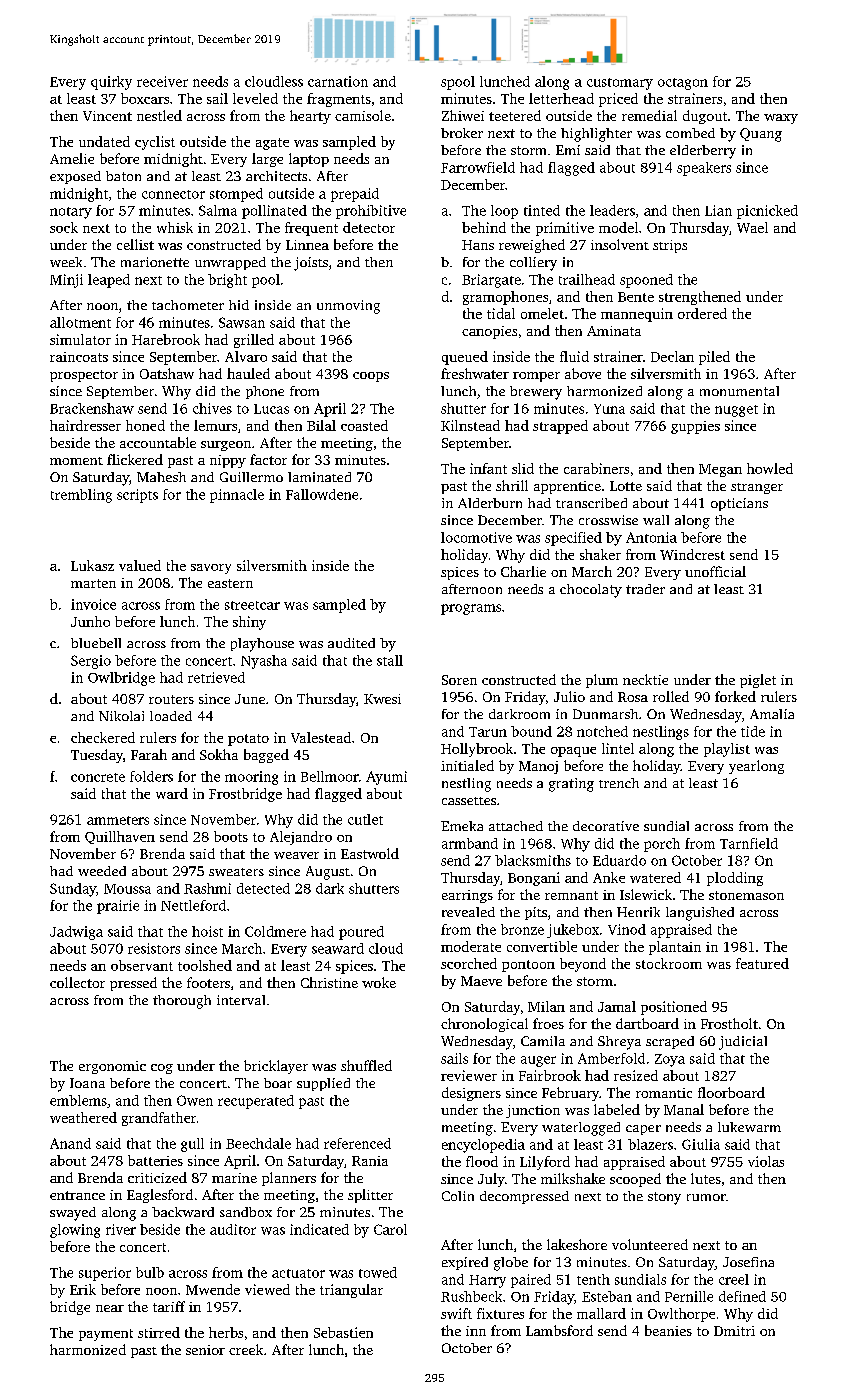  What do you see at coordinates (343, 1332) in the document?
I see `Sebastien` at bounding box center [343, 1332].
